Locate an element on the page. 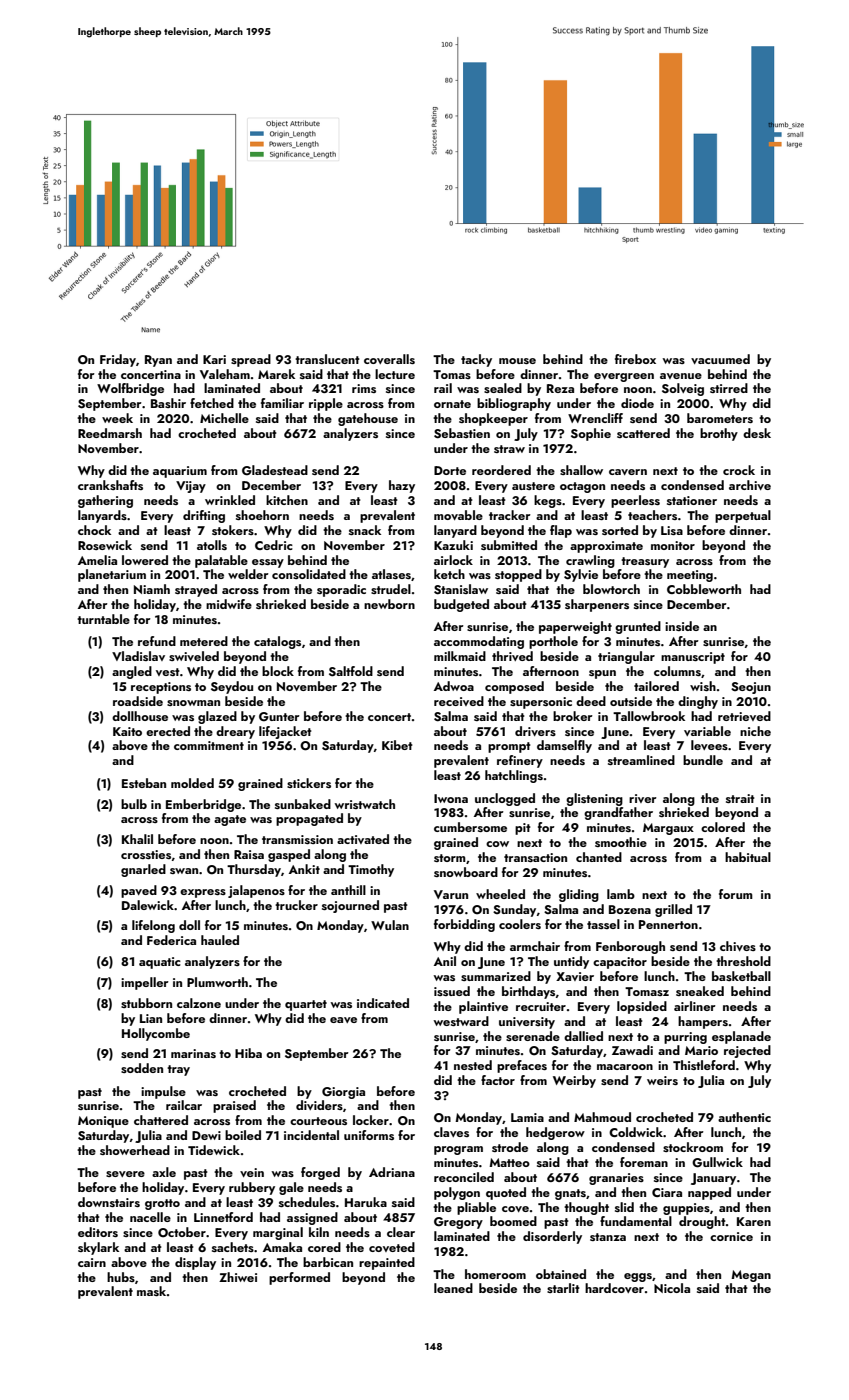  Kibet is located at coordinates (397, 745).
